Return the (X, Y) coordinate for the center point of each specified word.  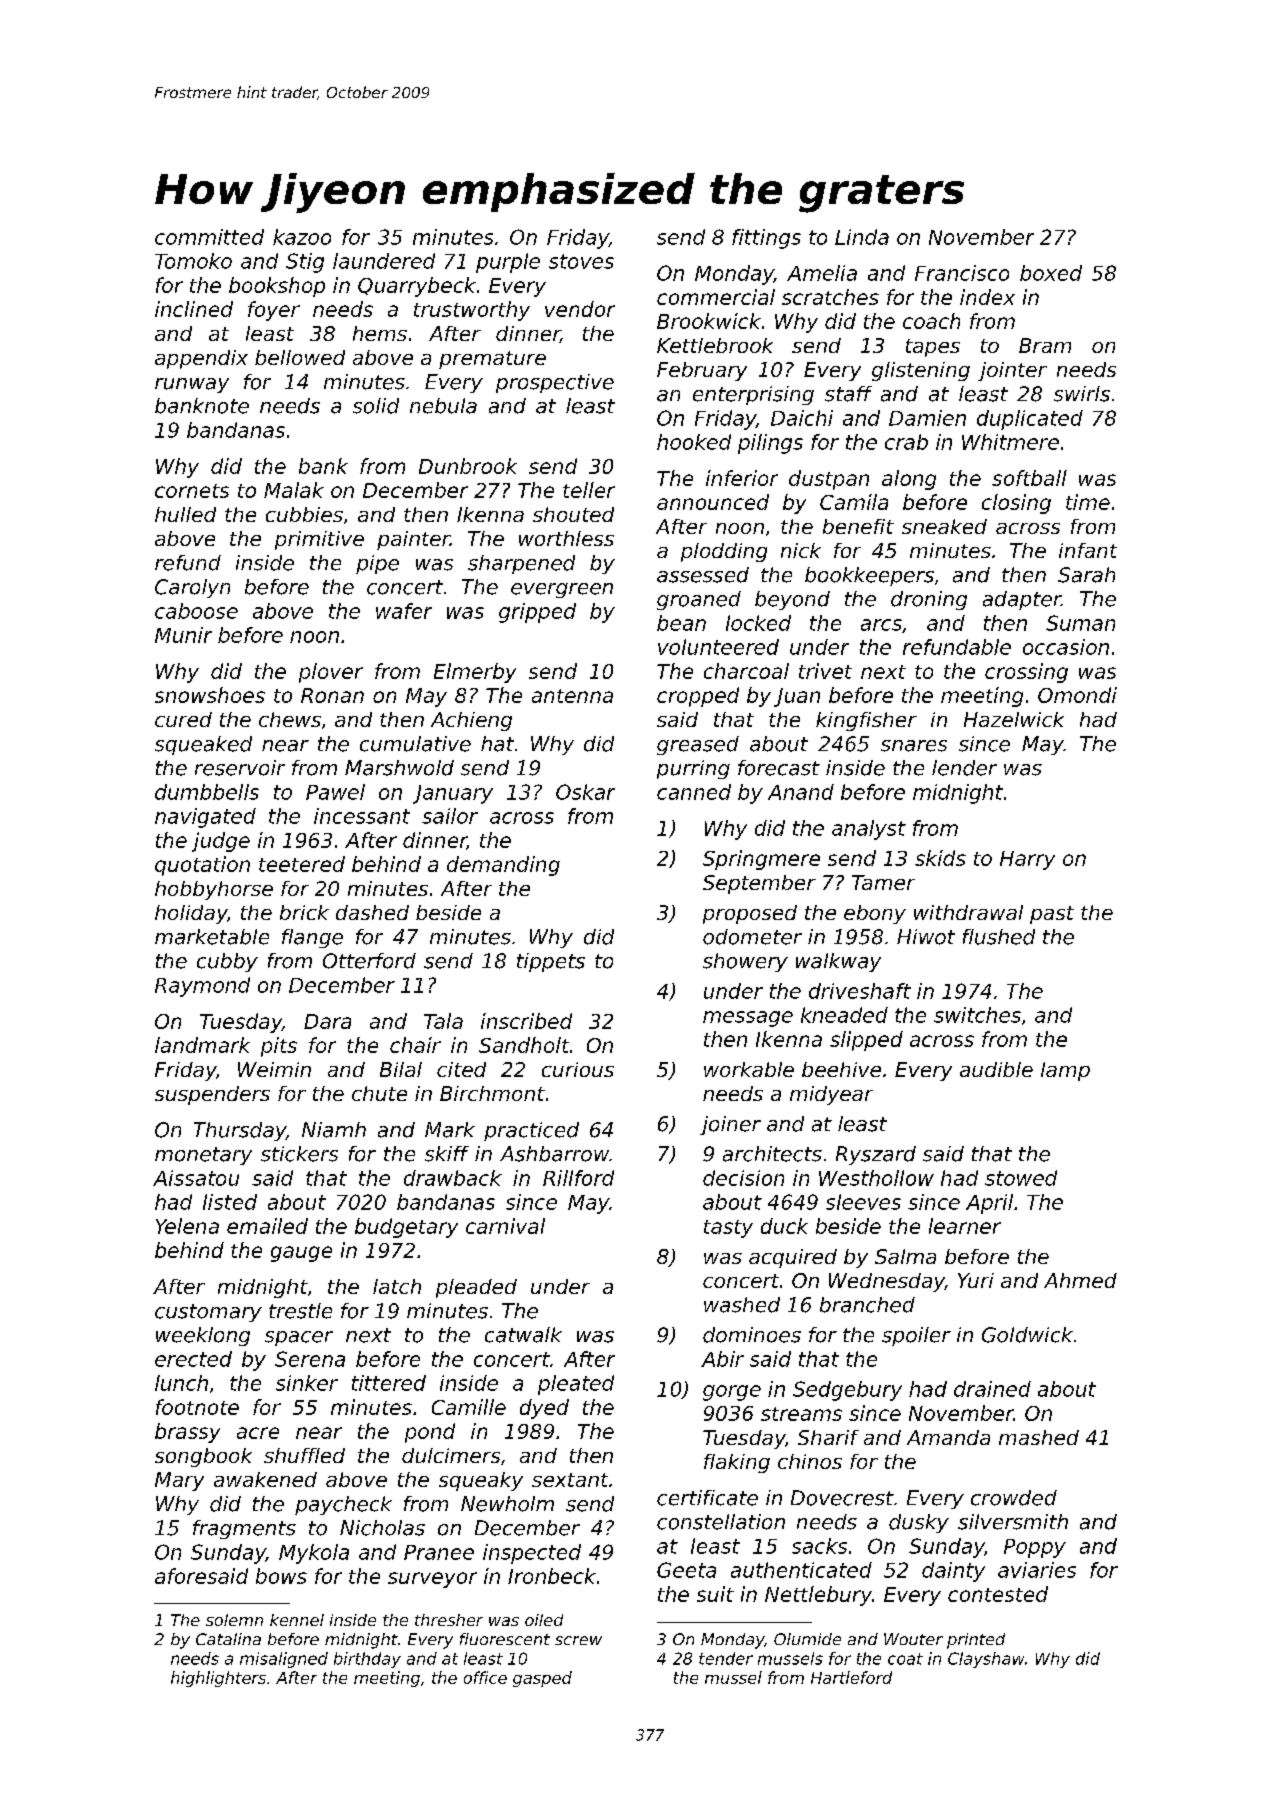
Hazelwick (1014, 719)
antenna (572, 696)
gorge (732, 1393)
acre (258, 1433)
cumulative (415, 744)
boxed (1051, 273)
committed (209, 237)
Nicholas (382, 1528)
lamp (1065, 1071)
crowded (1014, 1498)
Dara (327, 1021)
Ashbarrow (554, 1154)
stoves (581, 261)
